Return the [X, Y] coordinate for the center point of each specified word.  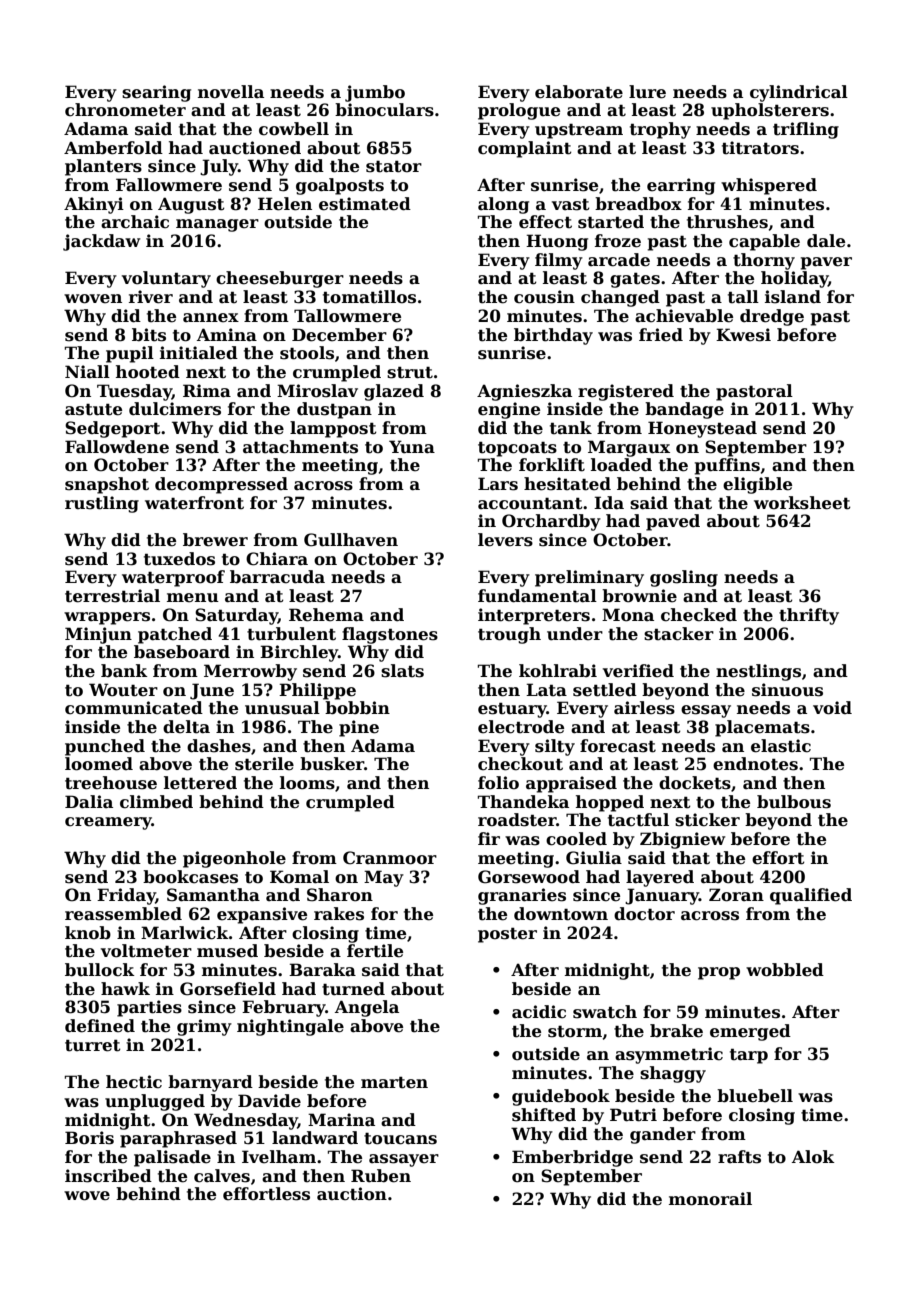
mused [227, 951]
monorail [710, 1199]
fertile [375, 951]
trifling [806, 130]
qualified [811, 896]
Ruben [381, 1176]
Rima [207, 391]
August [191, 205]
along [503, 205]
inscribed [108, 1176]
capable [764, 242]
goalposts [340, 186]
